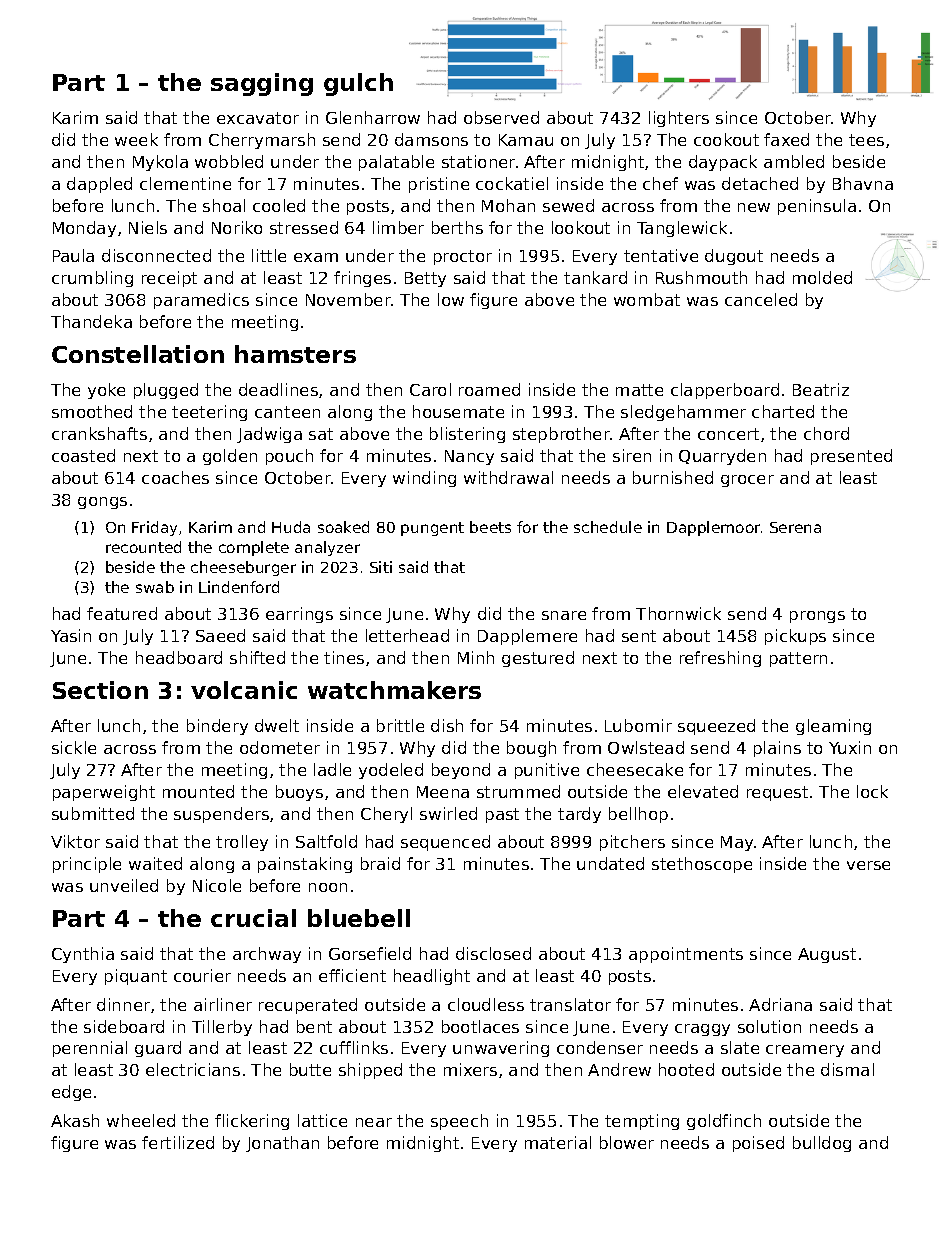 This page has width=952, height=1233. Describe the element at coordinates (679, 119) in the page. I see `lighters` at that location.
